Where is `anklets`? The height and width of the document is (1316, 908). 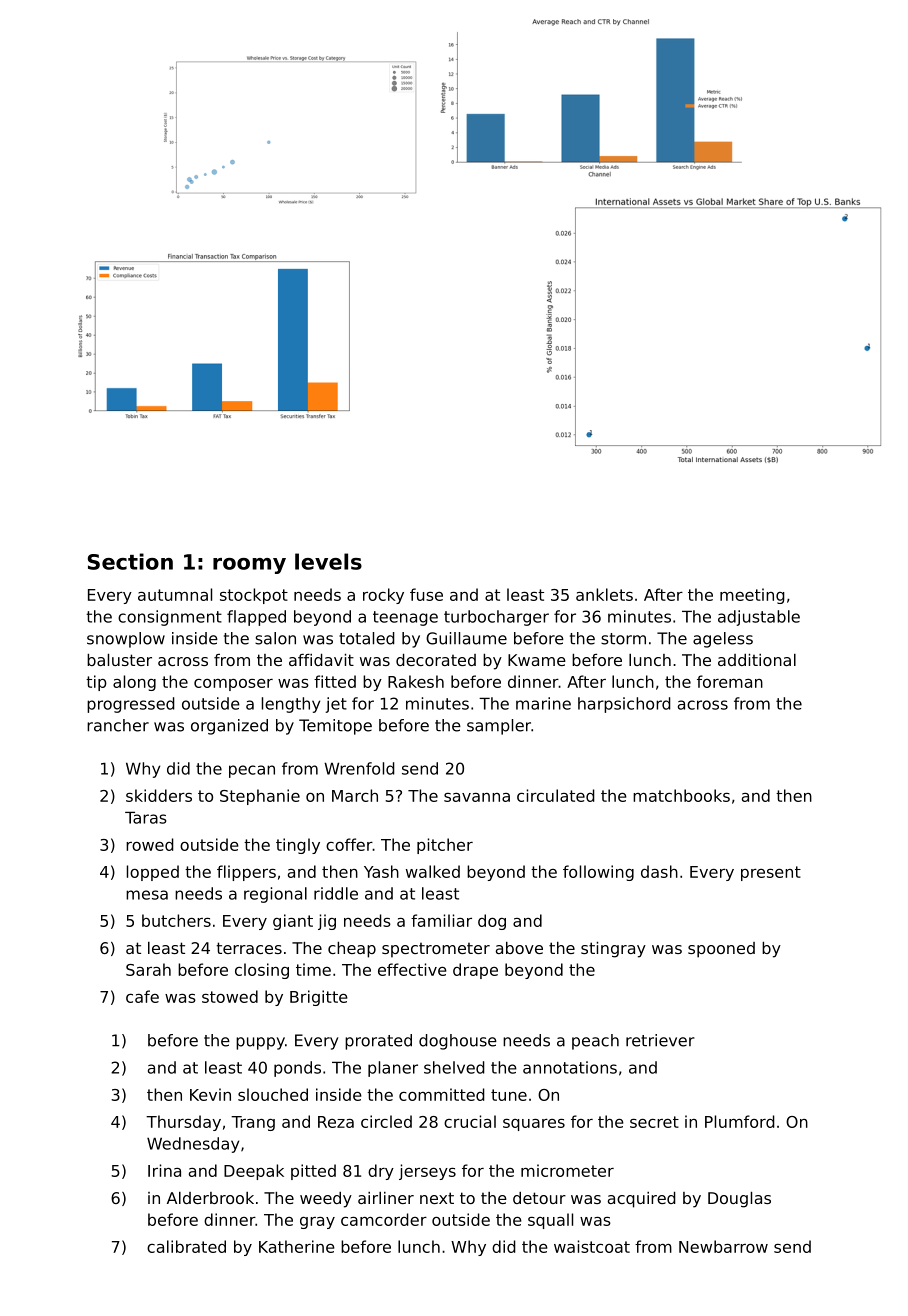
anklets is located at coordinates (604, 594).
